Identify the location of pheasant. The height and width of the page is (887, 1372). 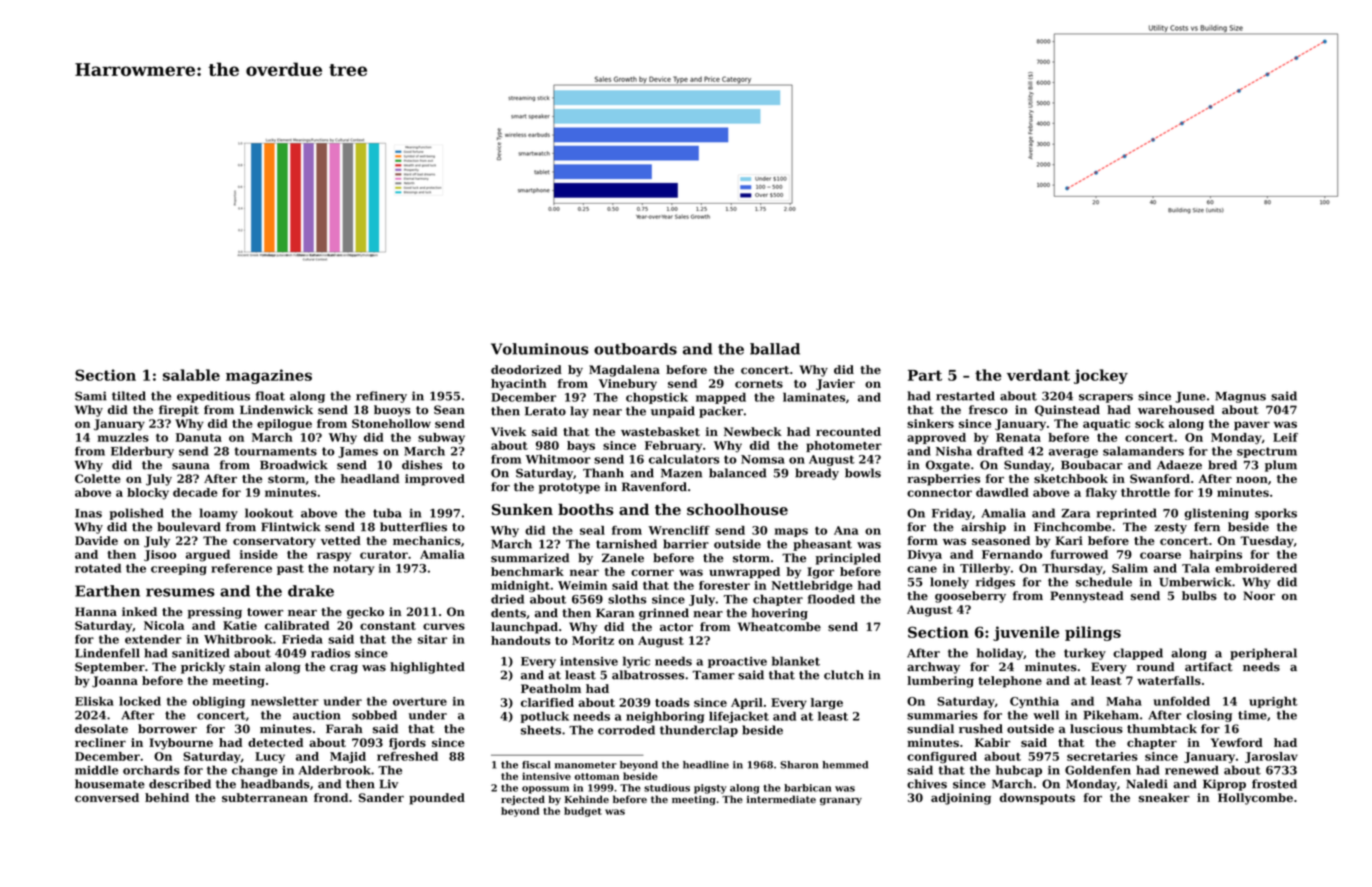
(822, 545).
